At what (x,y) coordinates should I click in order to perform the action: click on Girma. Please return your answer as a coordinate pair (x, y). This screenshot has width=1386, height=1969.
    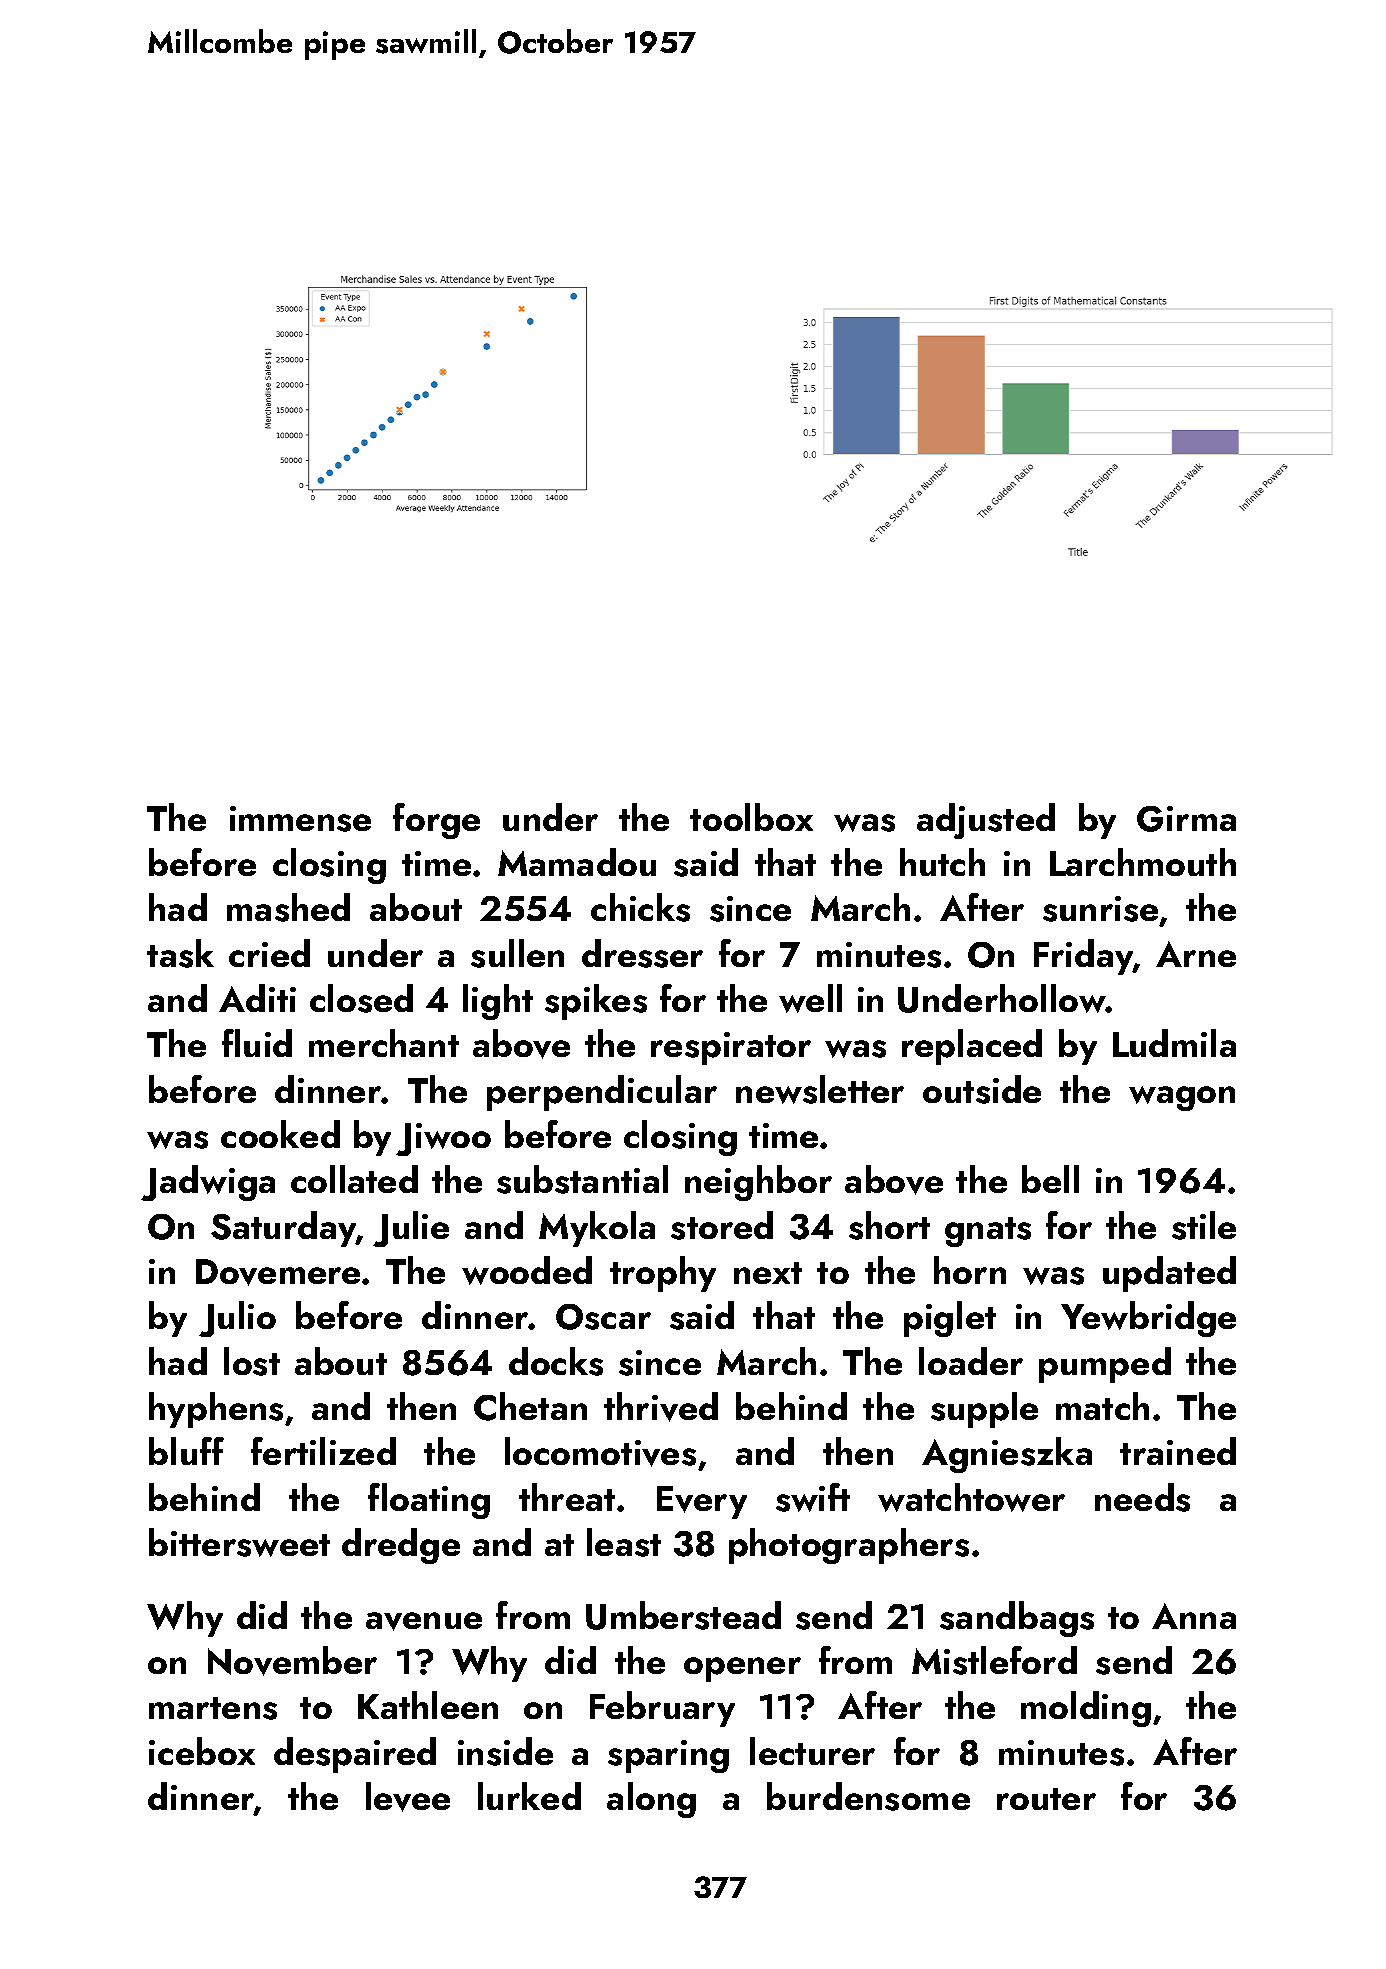
    Looking at the image, I should click on (1186, 819).
